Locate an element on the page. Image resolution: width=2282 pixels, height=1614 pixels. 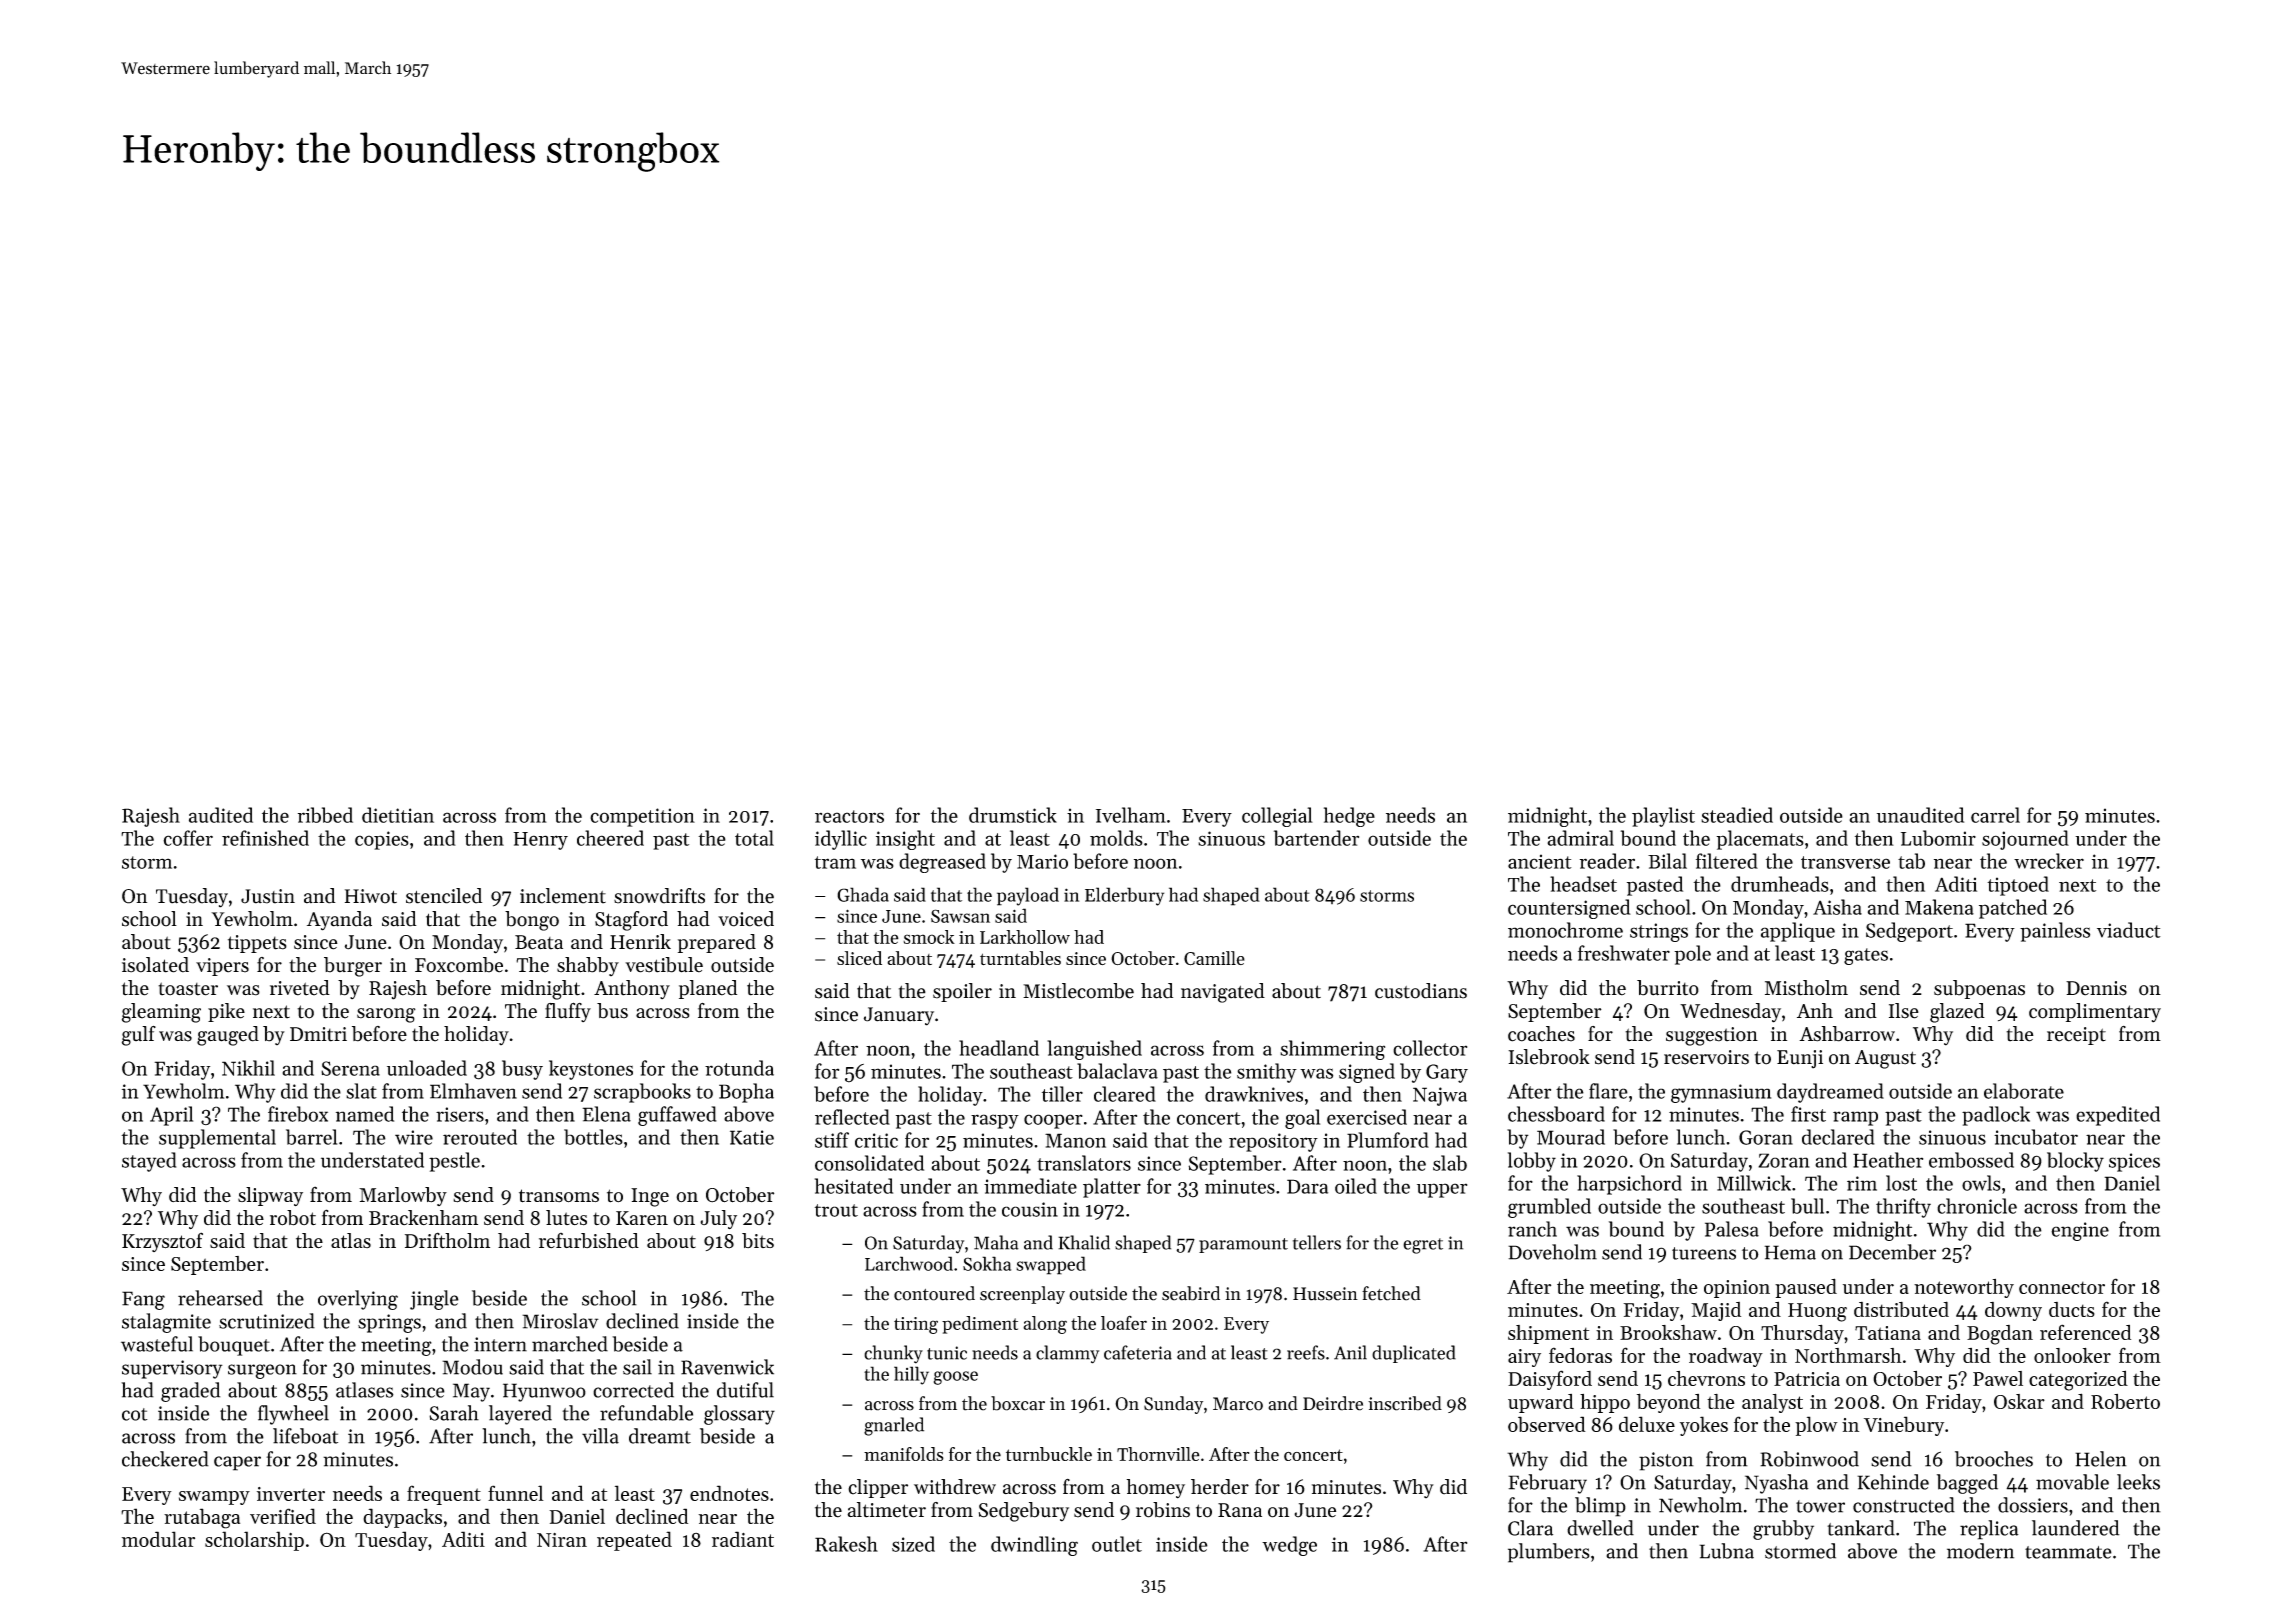
Mourad is located at coordinates (1571, 1137).
